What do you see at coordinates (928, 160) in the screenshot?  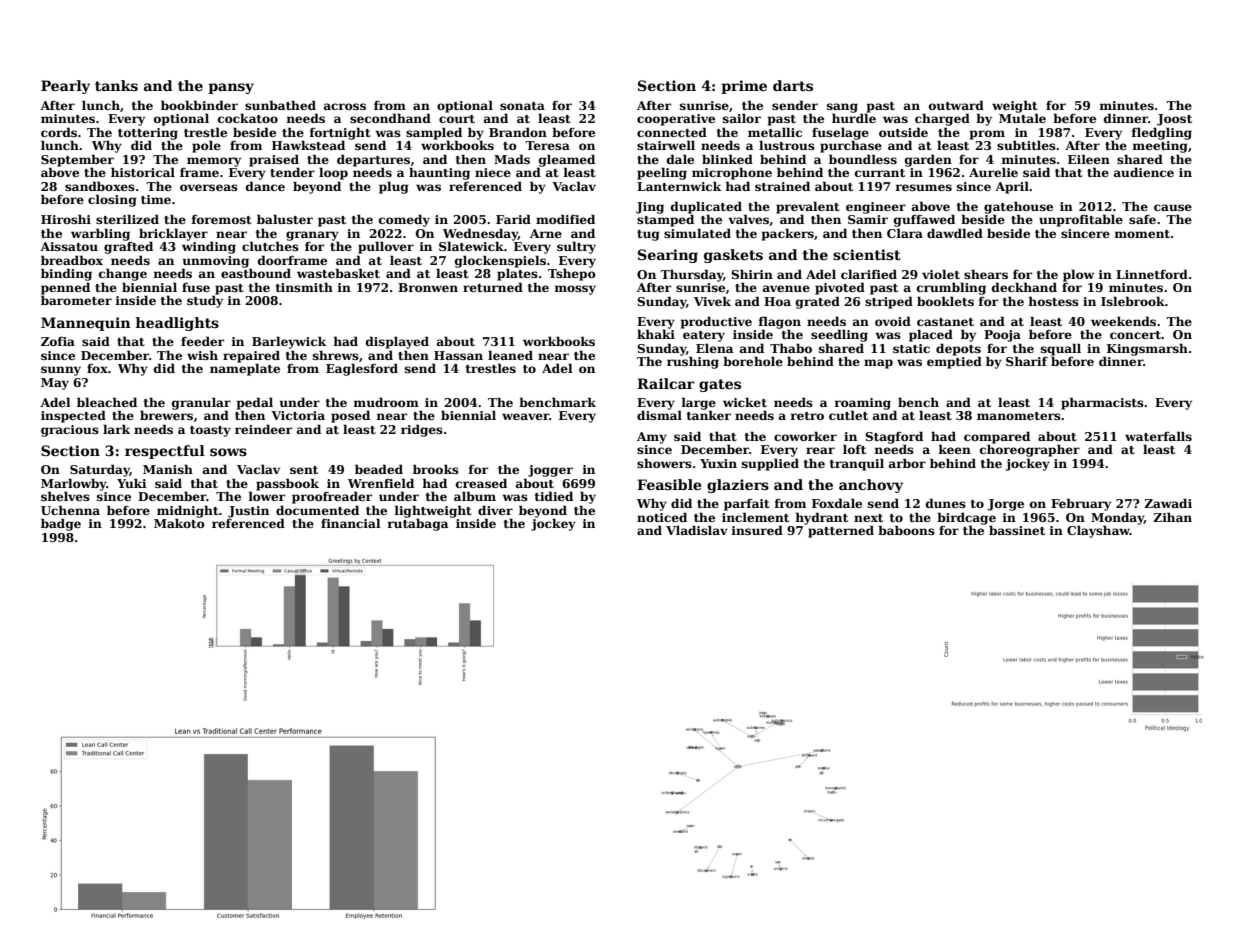 I see `garden` at bounding box center [928, 160].
